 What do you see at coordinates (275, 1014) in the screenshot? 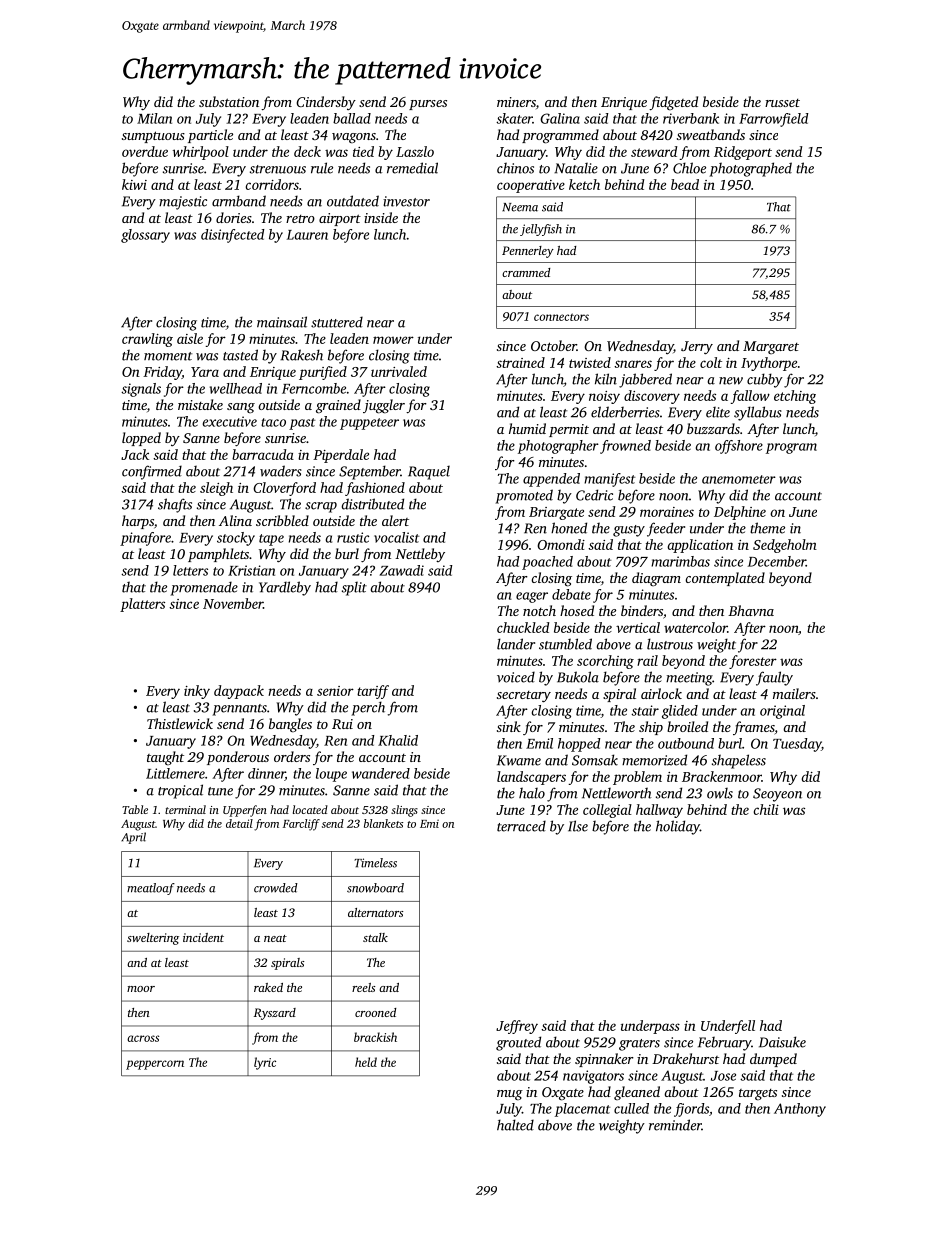
I see `Ryszard` at bounding box center [275, 1014].
